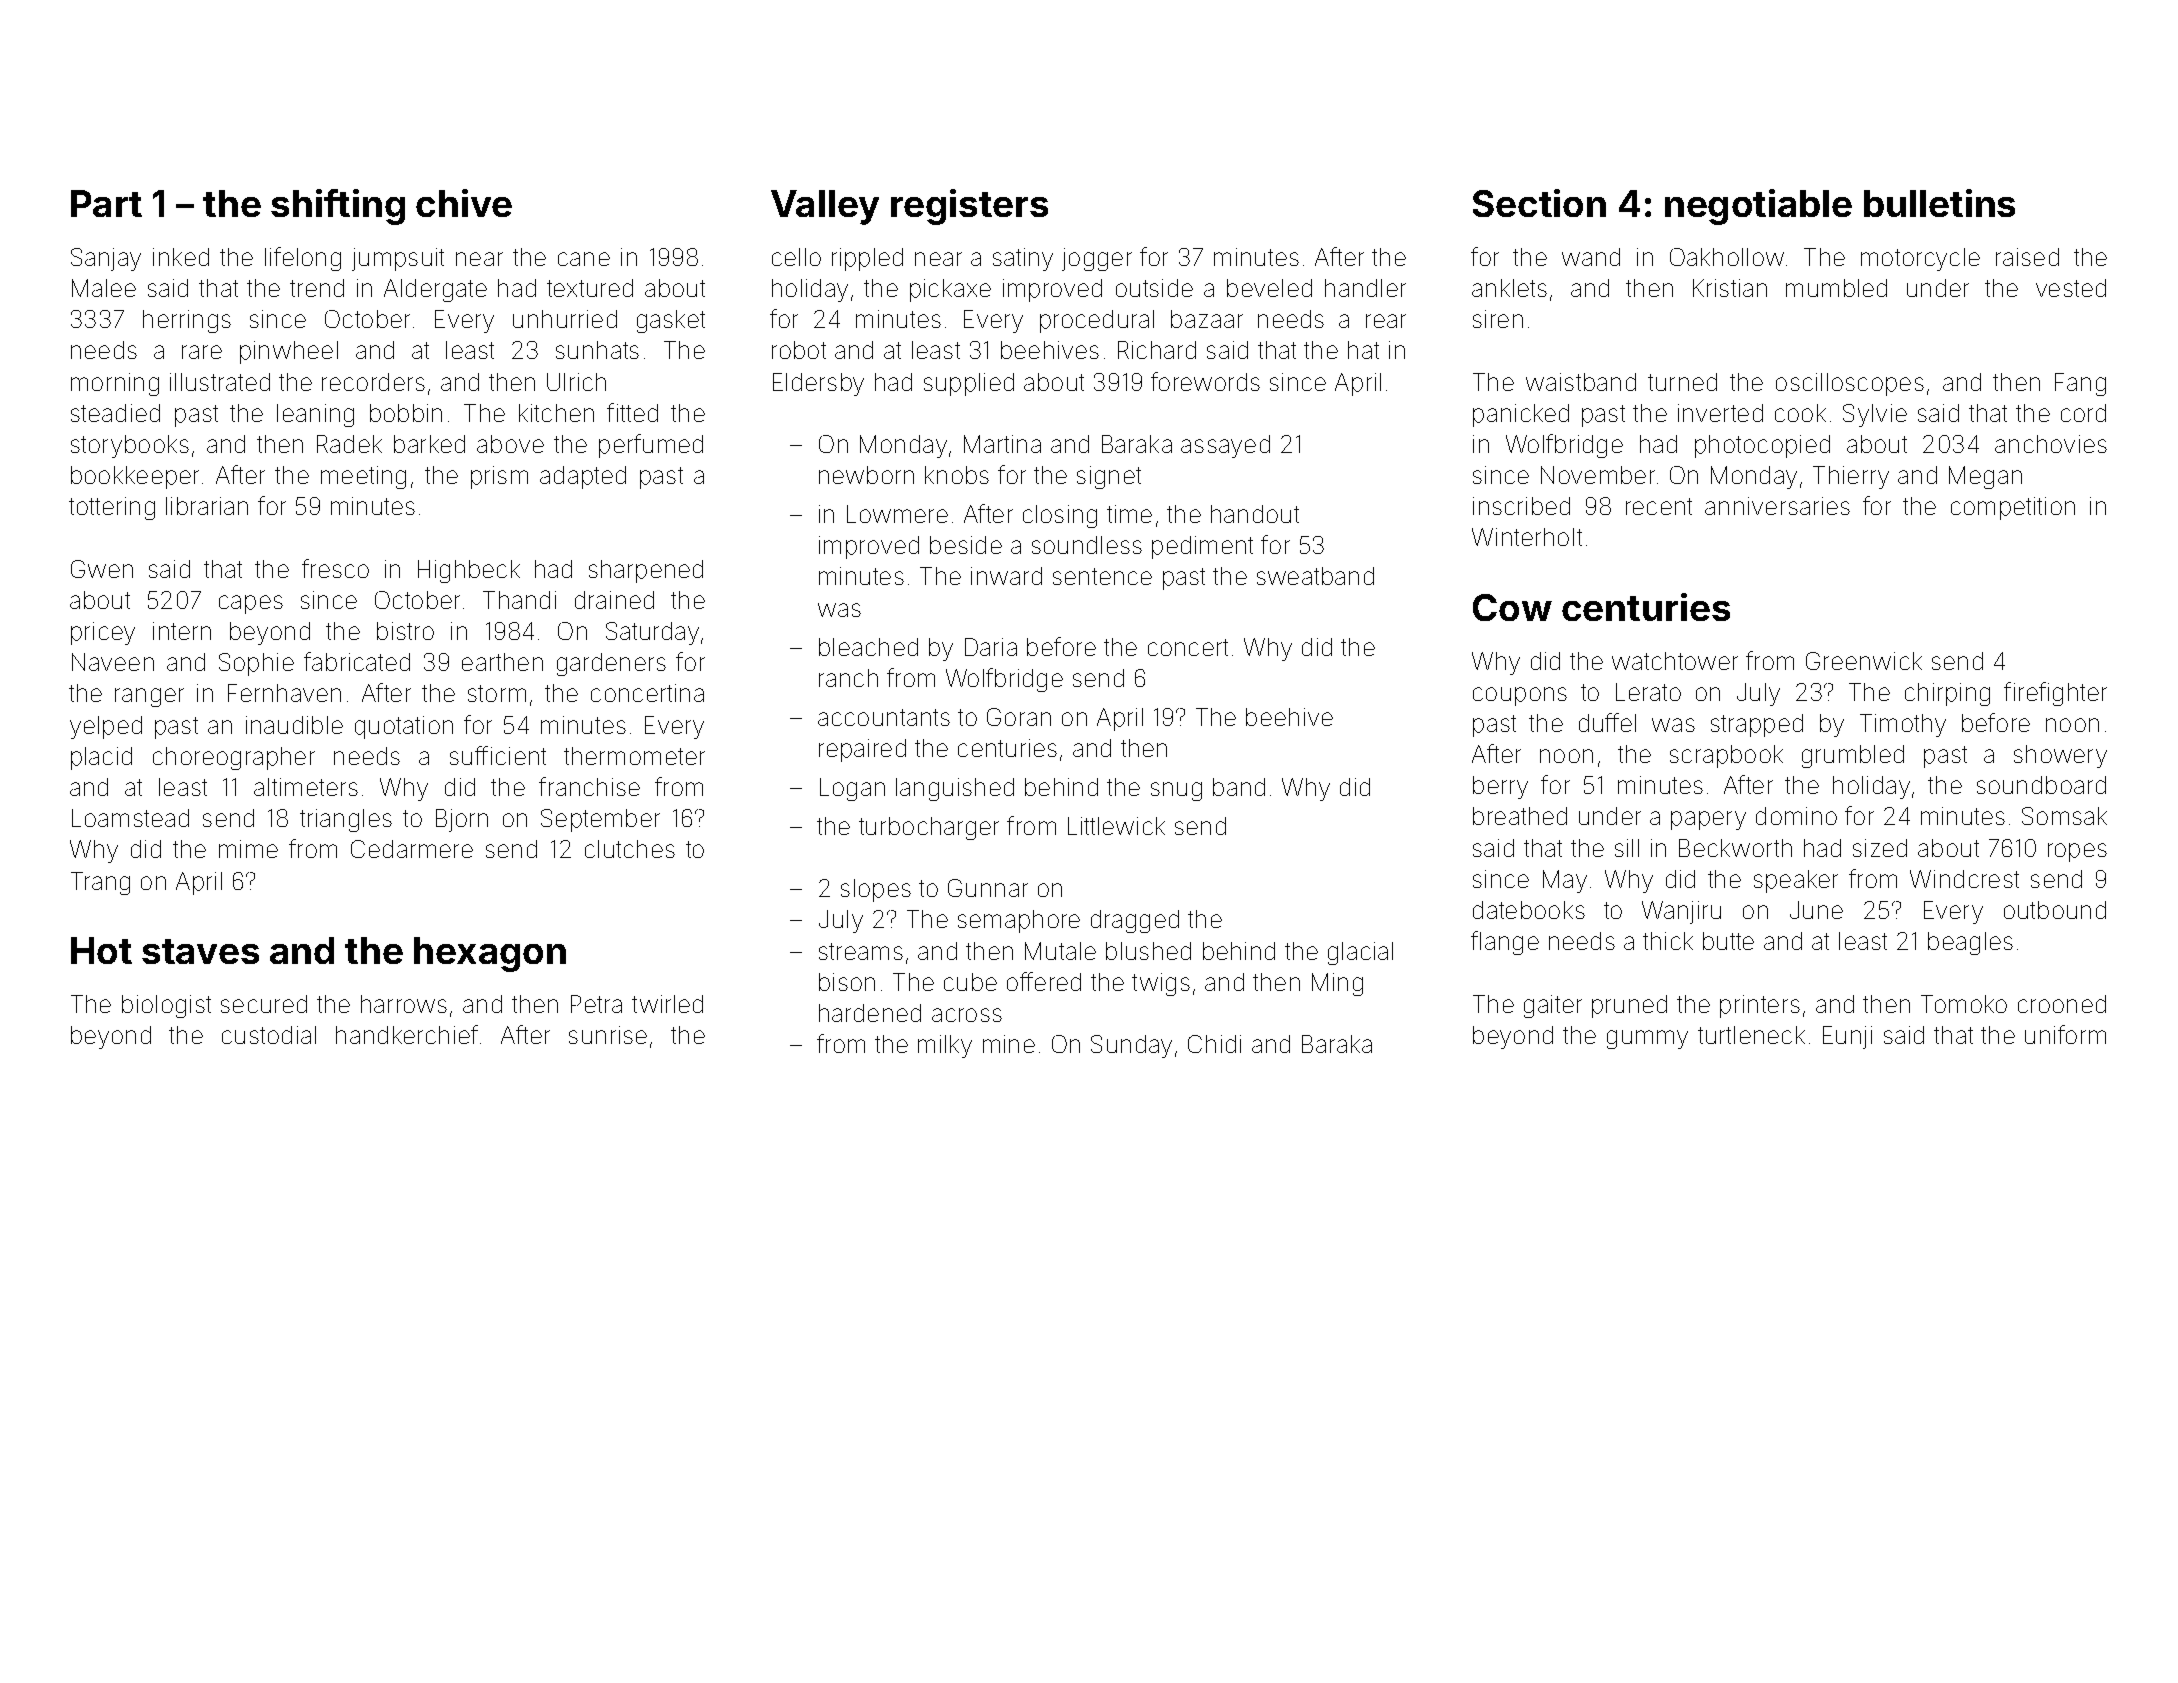 The height and width of the image is (1683, 2178). What do you see at coordinates (1647, 1039) in the image?
I see `gummy` at bounding box center [1647, 1039].
